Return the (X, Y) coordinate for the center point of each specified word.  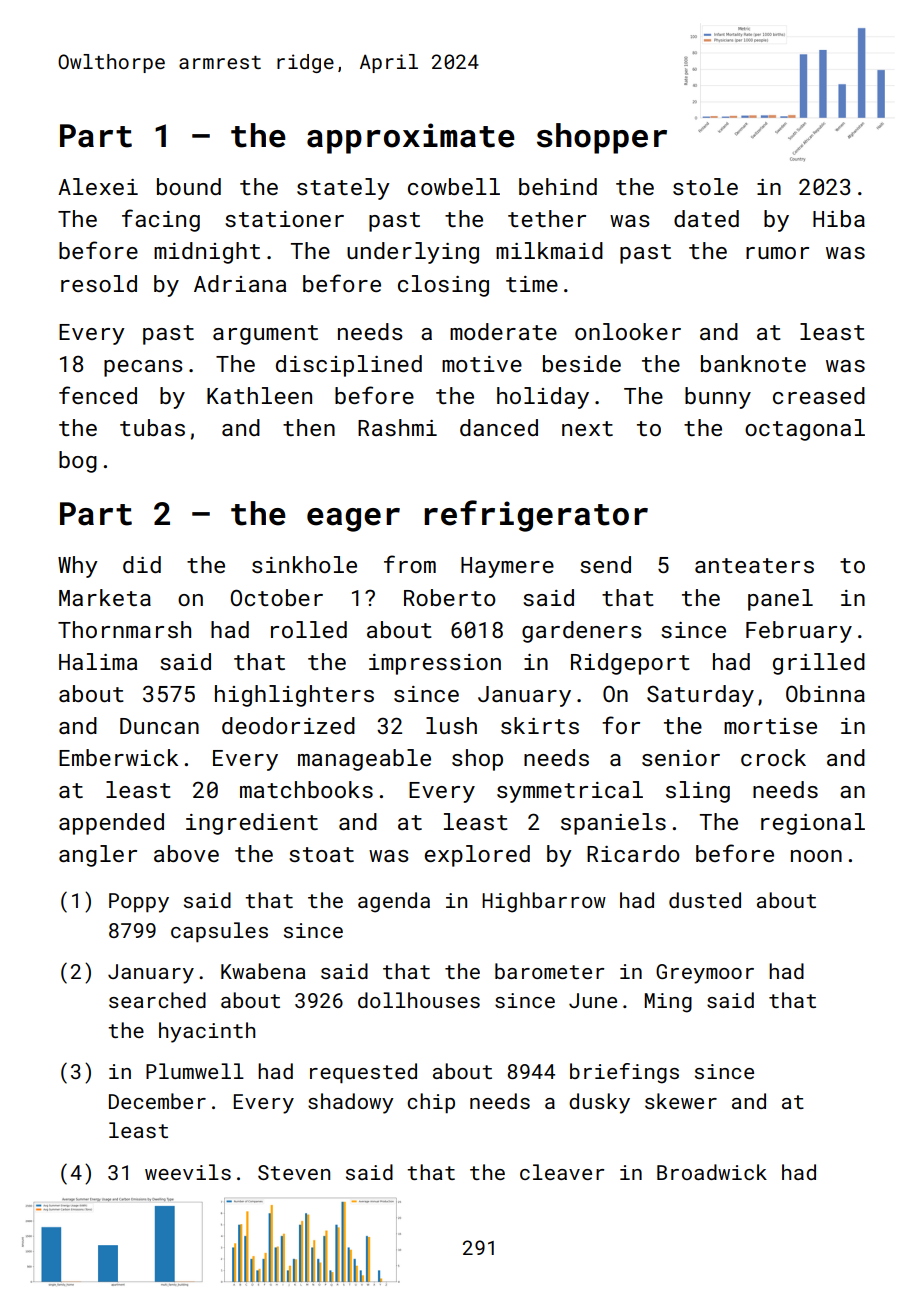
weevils (188, 1172)
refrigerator (536, 516)
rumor (777, 253)
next (587, 428)
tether (547, 218)
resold (99, 283)
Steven (294, 1172)
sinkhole (304, 564)
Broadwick (712, 1172)
